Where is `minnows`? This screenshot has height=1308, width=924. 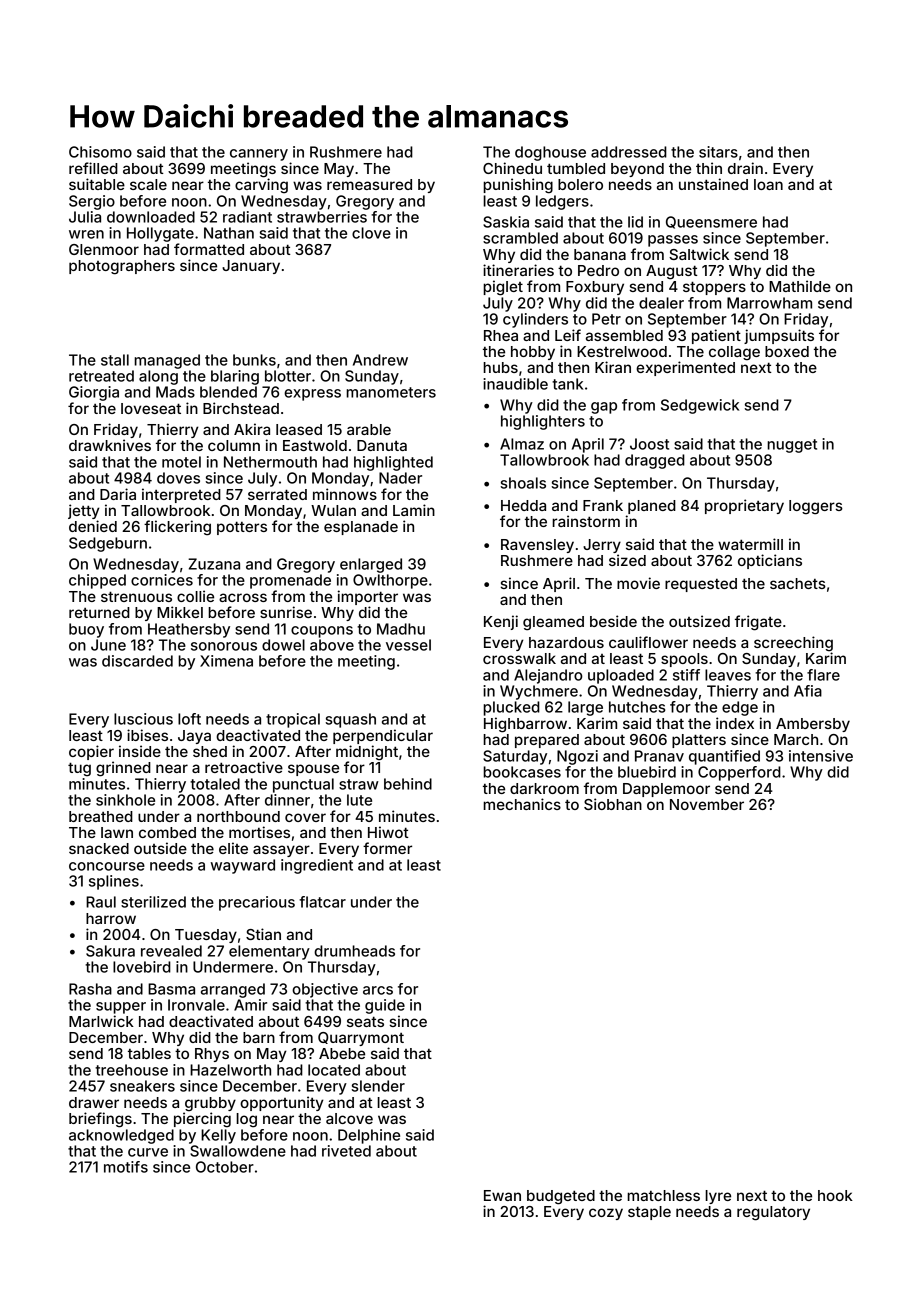 minnows is located at coordinates (345, 494).
